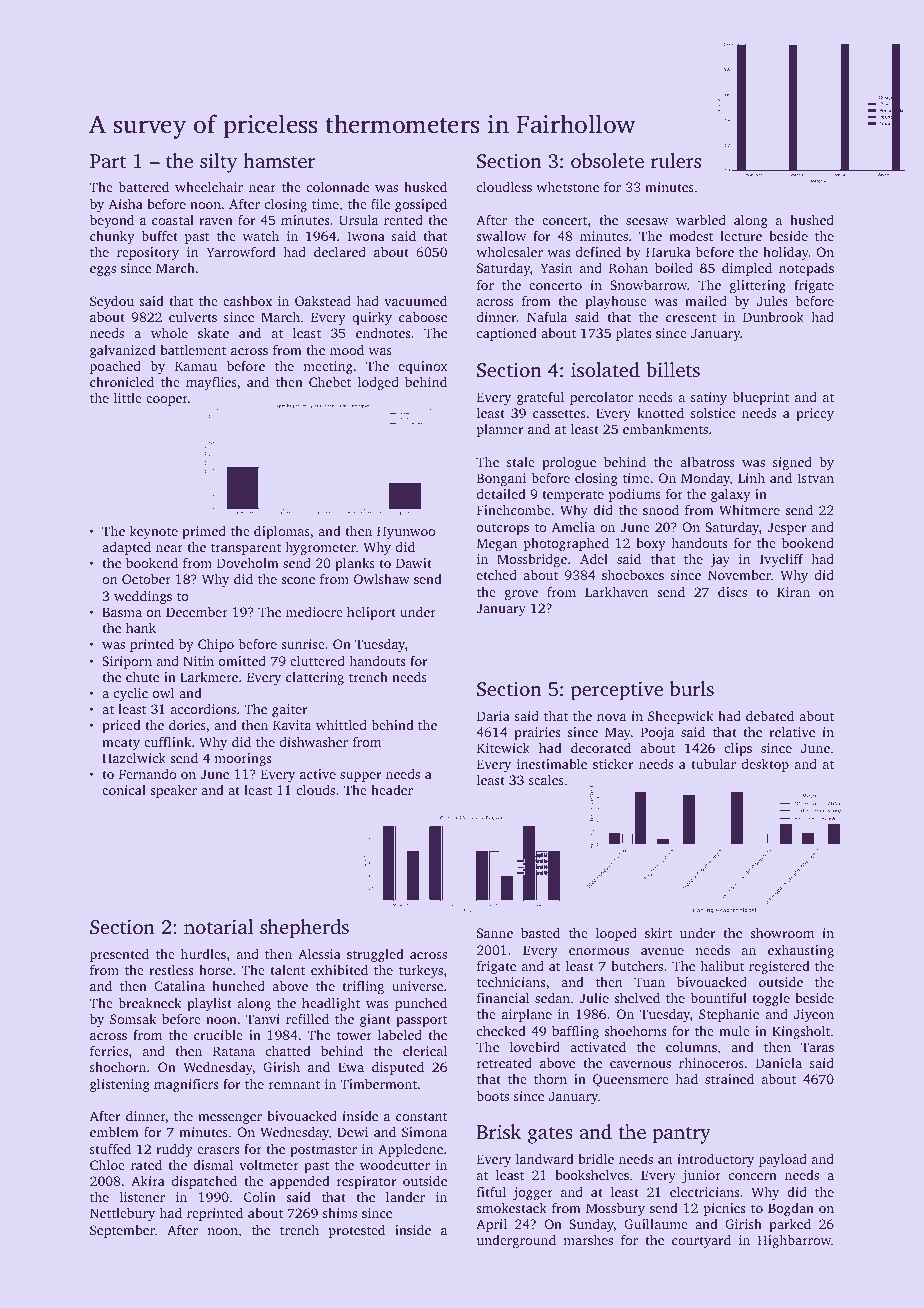  Describe the element at coordinates (127, 662) in the document. I see `Siriporn` at that location.
